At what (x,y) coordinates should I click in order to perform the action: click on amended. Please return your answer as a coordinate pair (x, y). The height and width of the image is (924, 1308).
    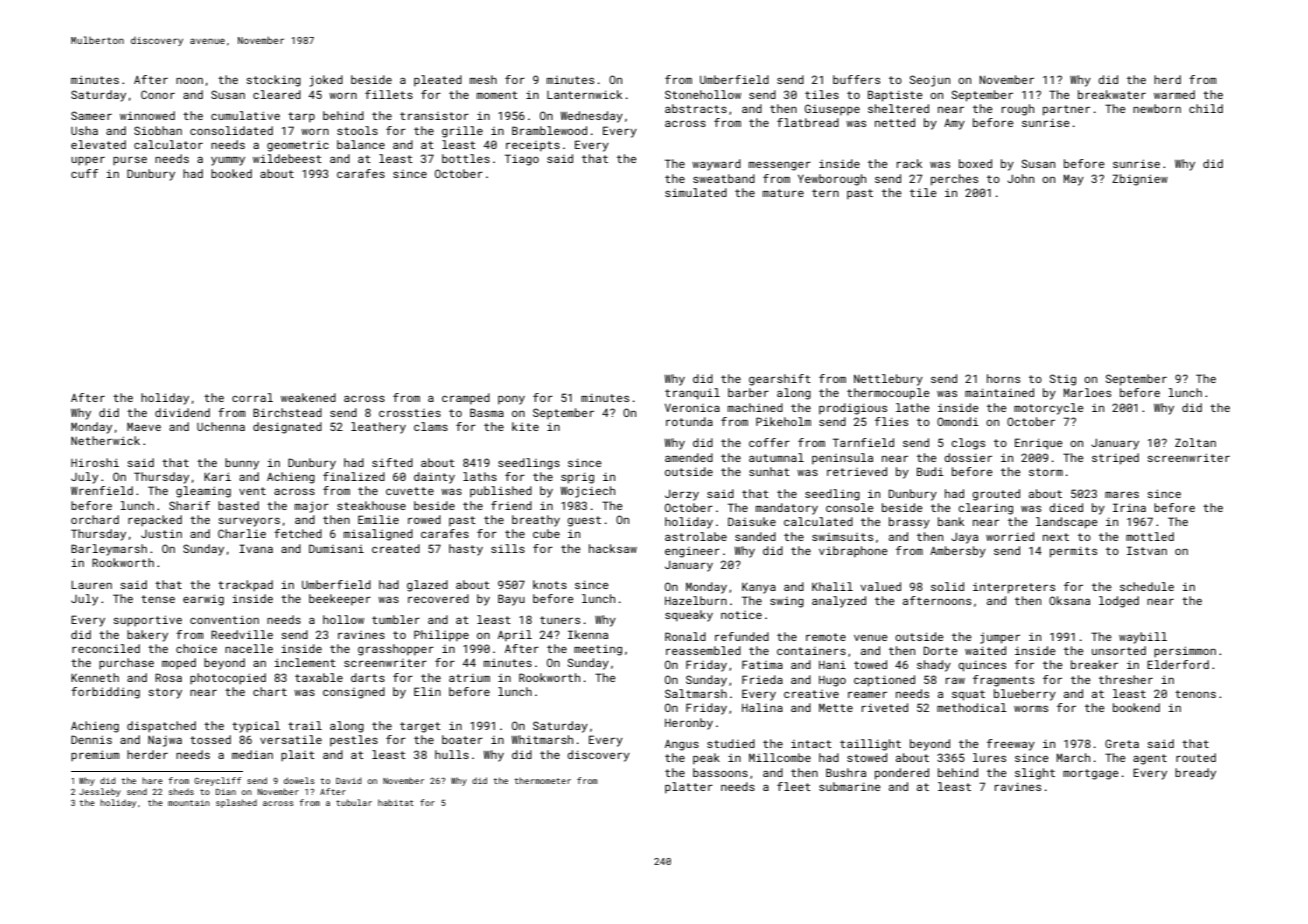
    Looking at the image, I should click on (689, 457).
